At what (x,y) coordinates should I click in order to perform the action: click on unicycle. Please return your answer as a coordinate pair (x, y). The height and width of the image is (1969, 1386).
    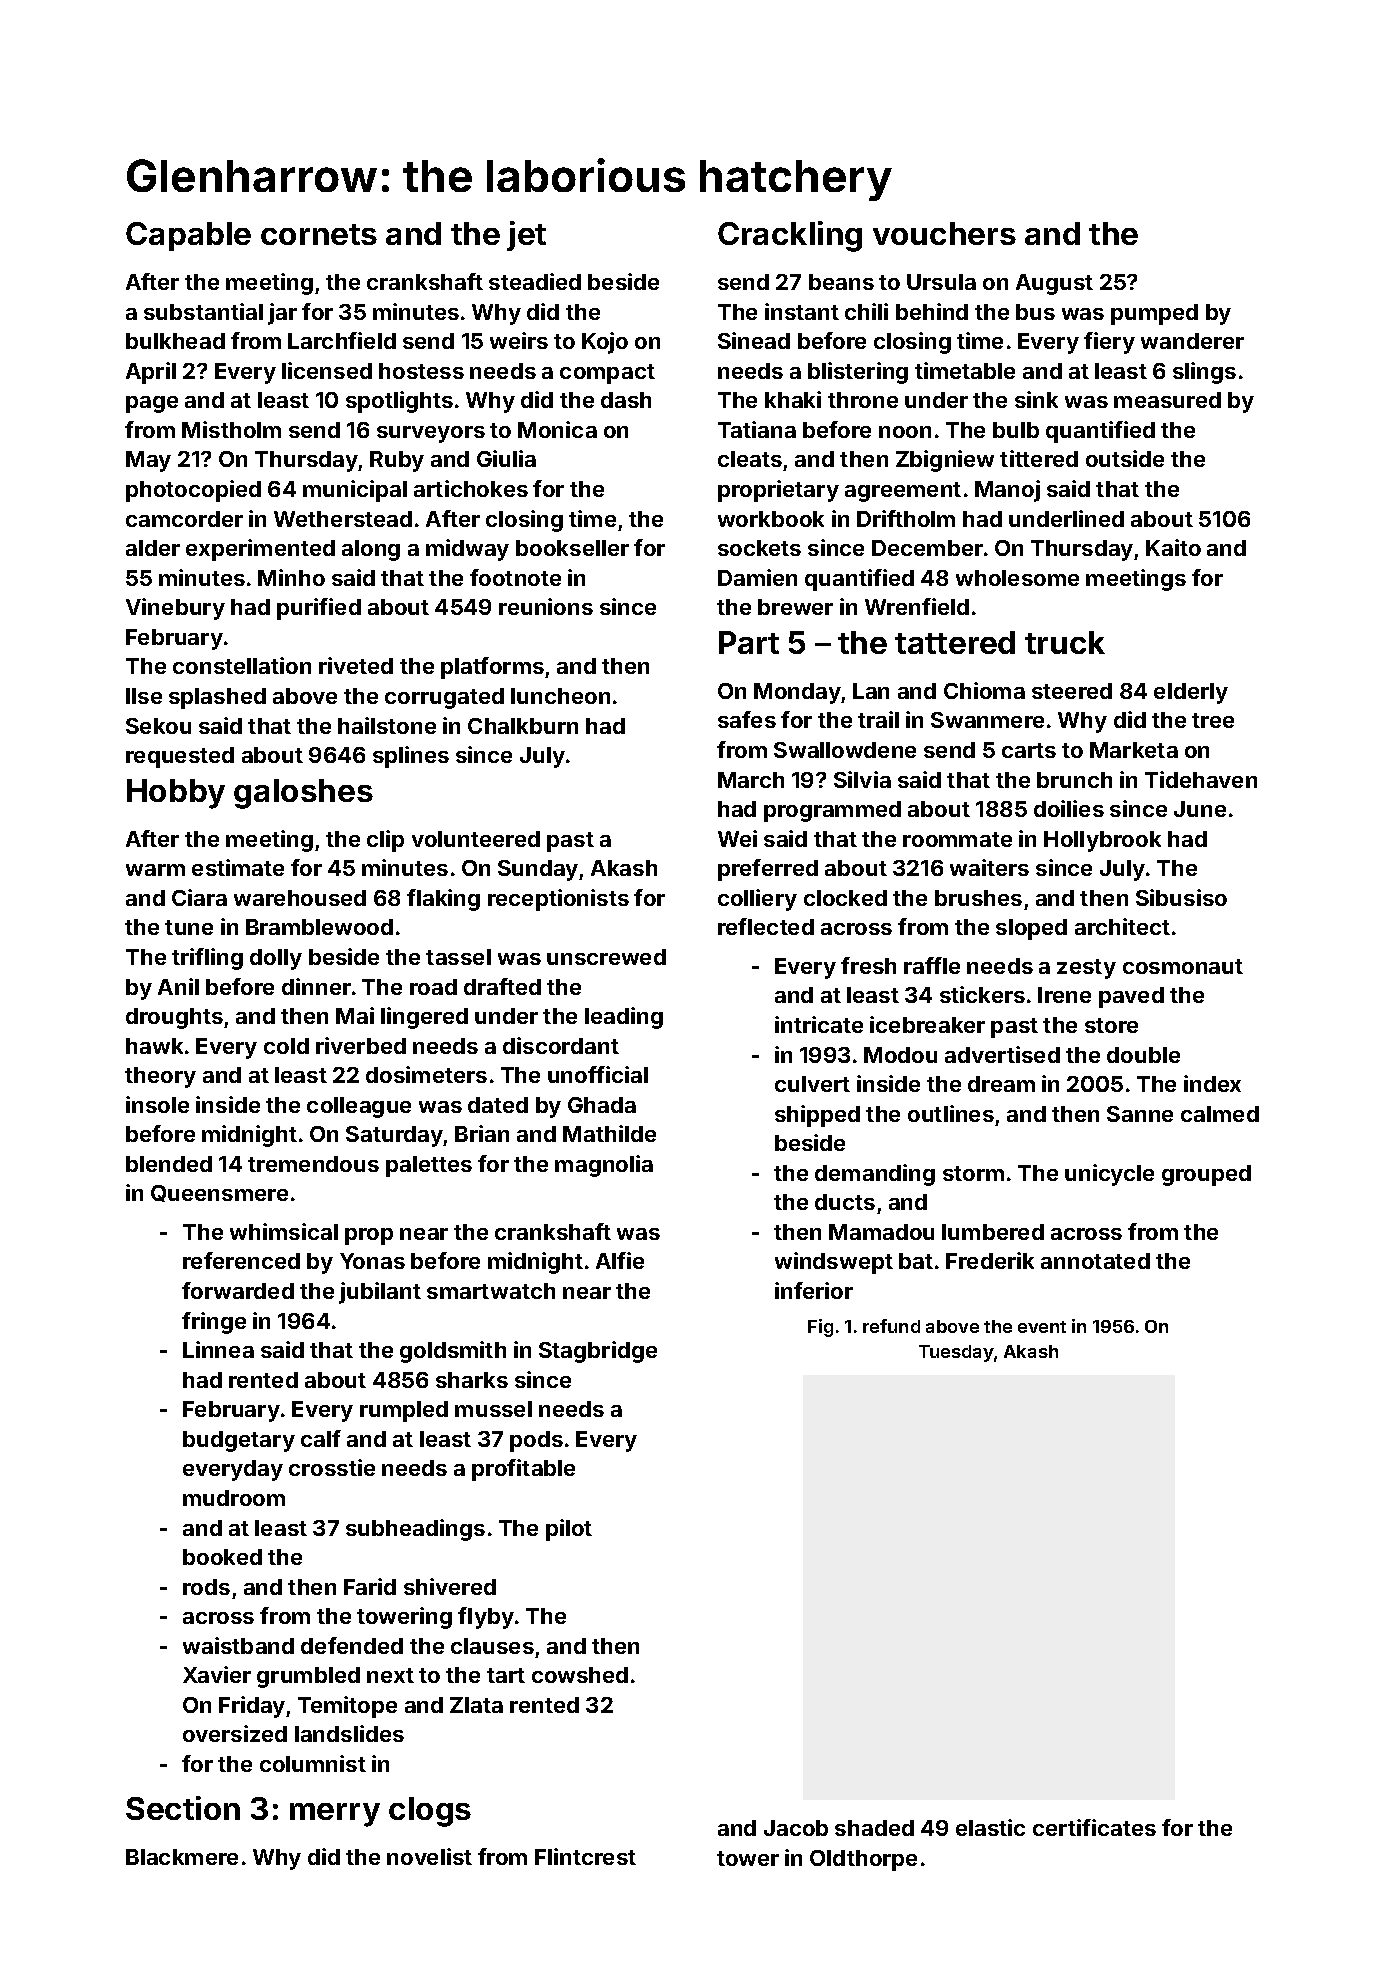
    Looking at the image, I should click on (1109, 1175).
